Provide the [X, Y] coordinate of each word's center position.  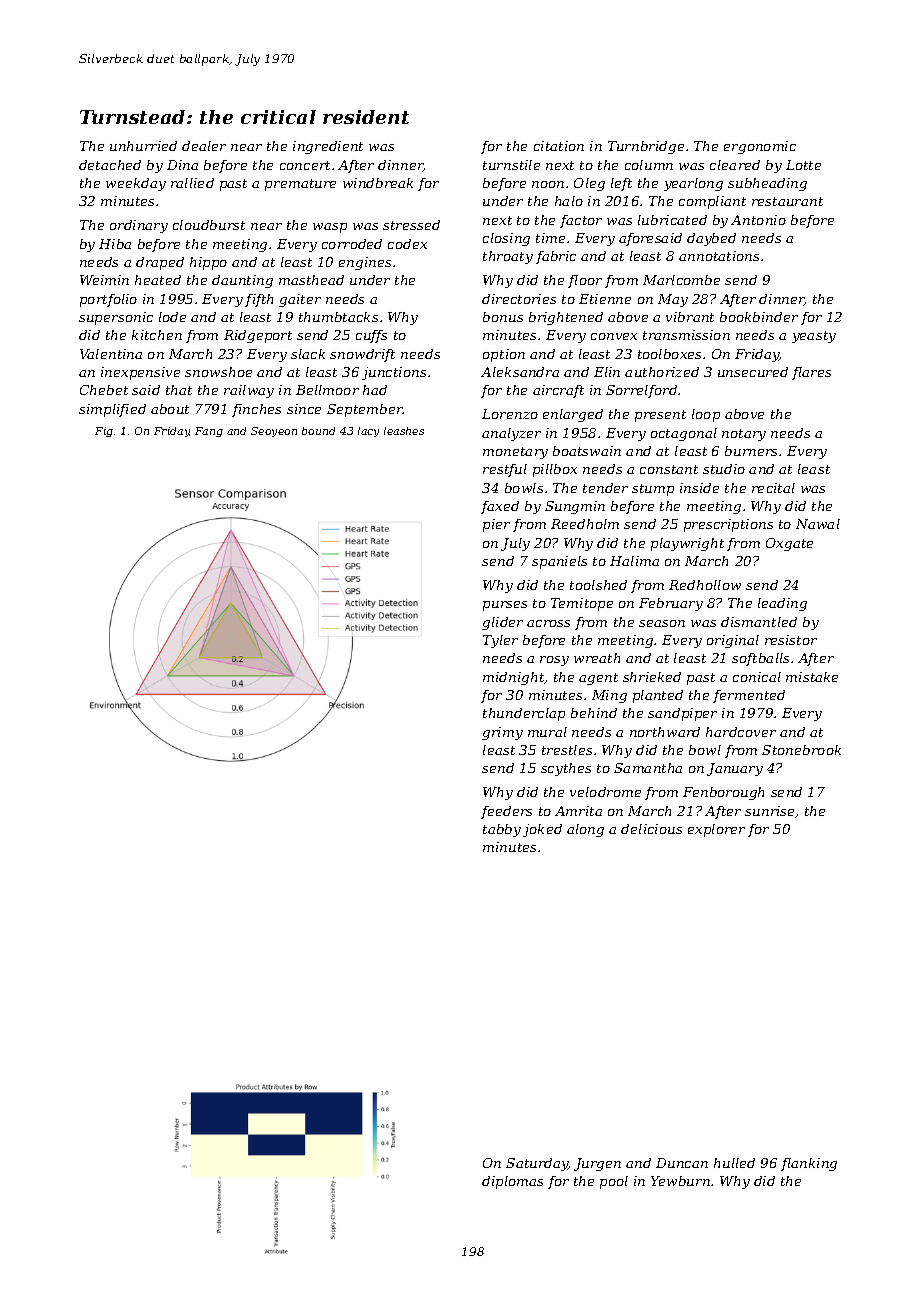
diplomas [512, 1182]
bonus [503, 317]
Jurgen [597, 1164]
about [170, 409]
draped [160, 263]
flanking [809, 1164]
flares [811, 373]
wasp [330, 228]
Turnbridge [646, 147]
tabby [502, 830]
